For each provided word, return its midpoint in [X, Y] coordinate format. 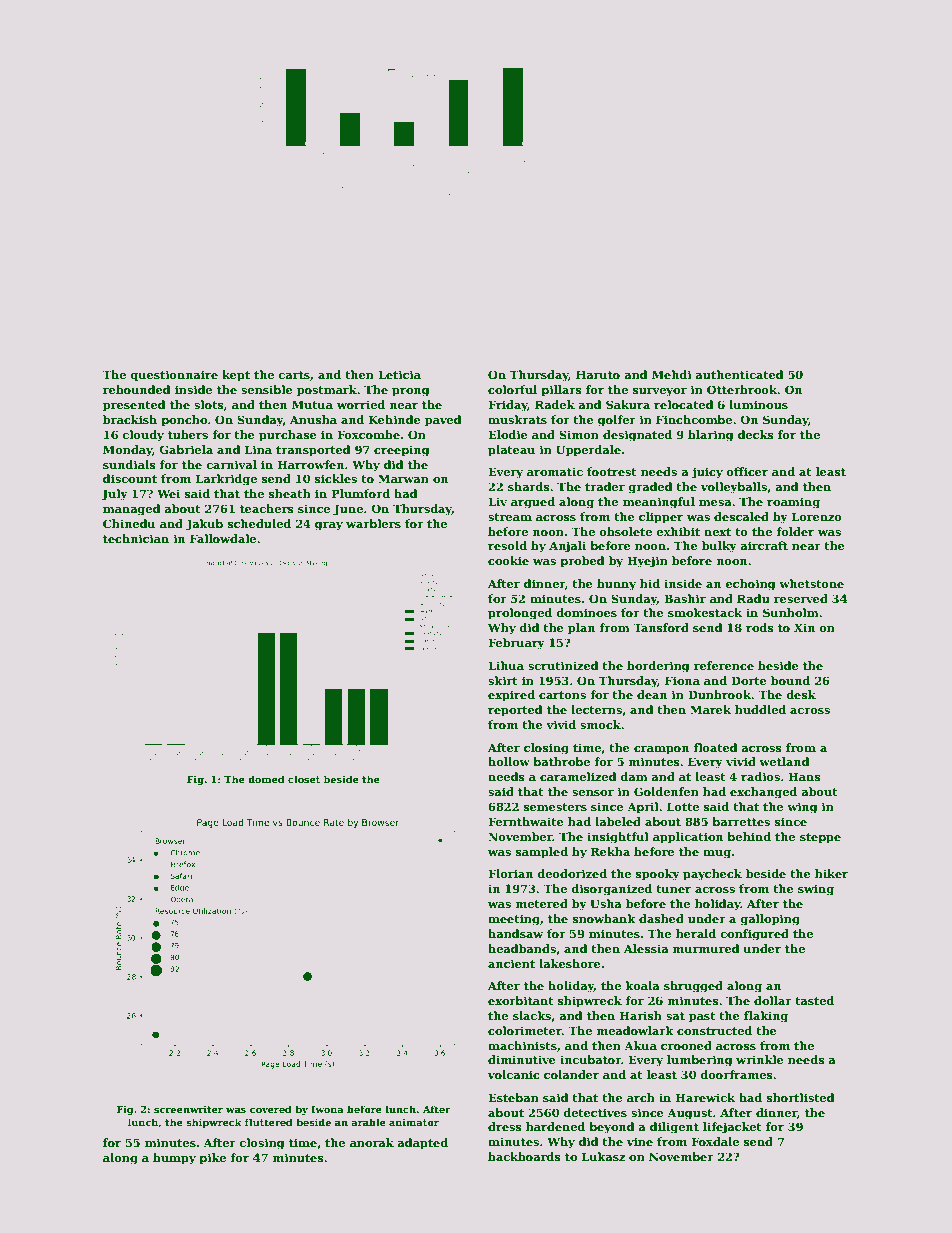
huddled [760, 709]
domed [266, 779]
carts [294, 375]
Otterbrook [742, 389]
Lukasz [603, 1156]
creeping [402, 451]
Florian [510, 873]
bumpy [174, 1159]
